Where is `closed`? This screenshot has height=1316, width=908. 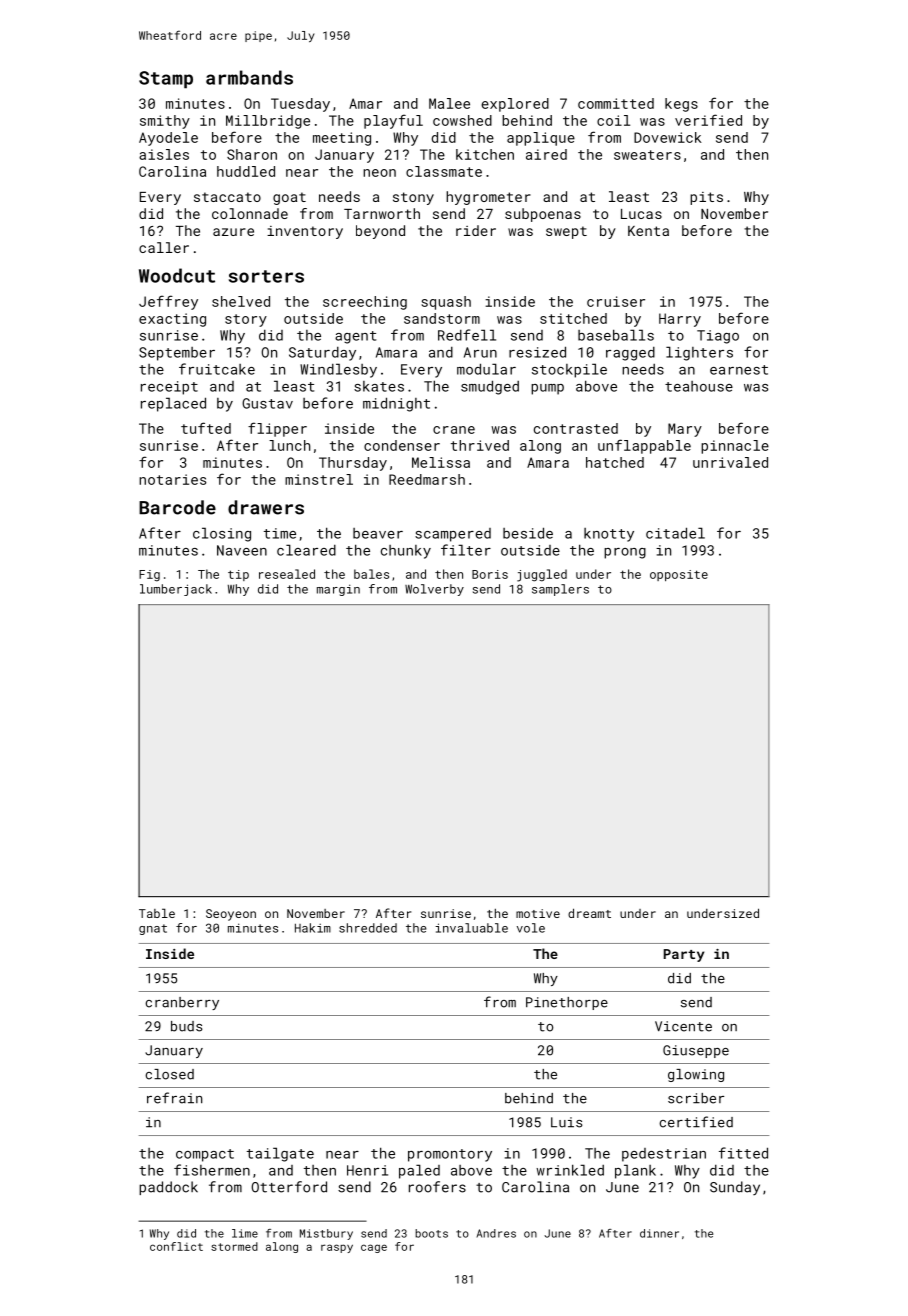
closed is located at coordinates (169, 1074).
